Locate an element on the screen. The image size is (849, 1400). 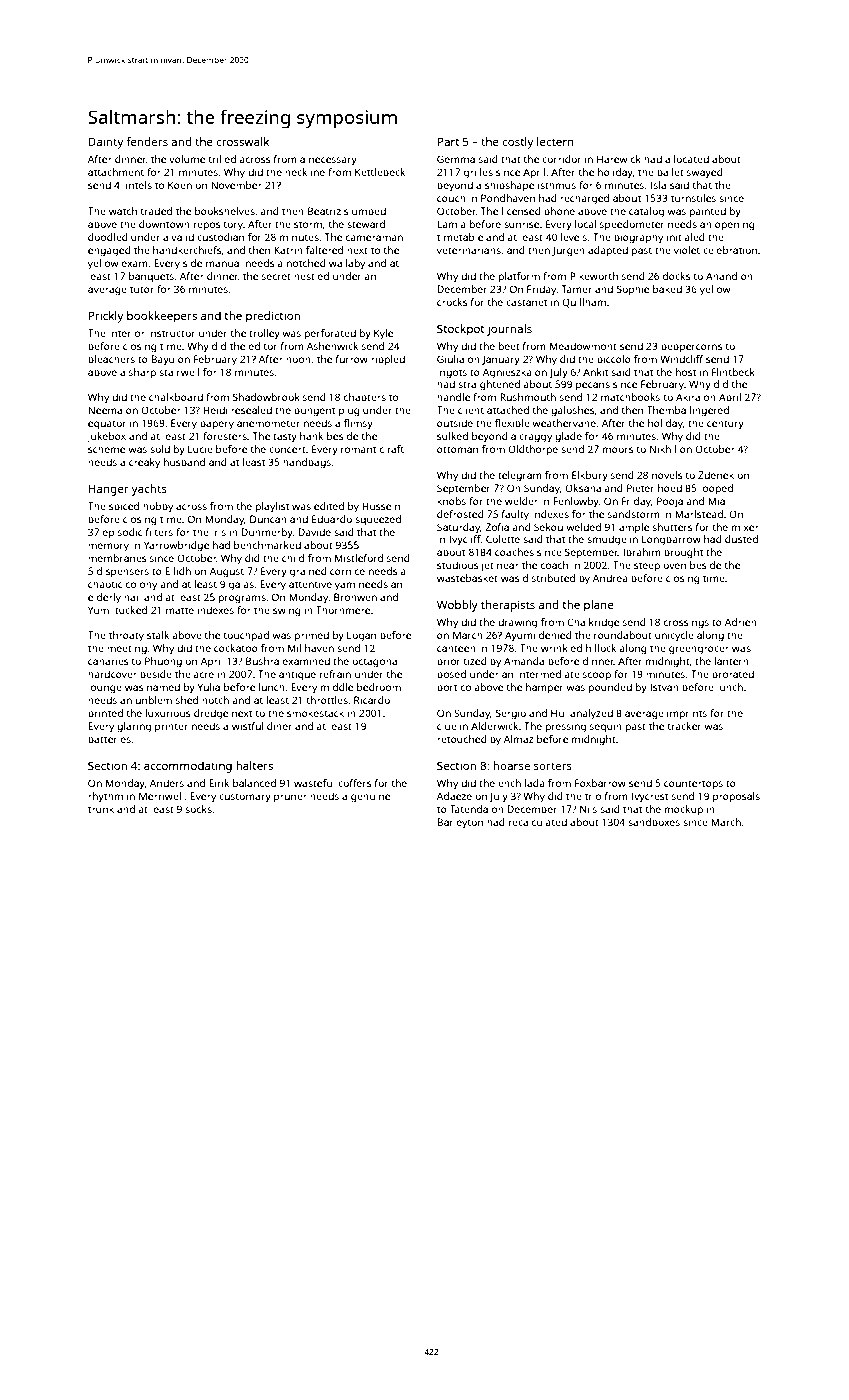
greengrocer is located at coordinates (699, 650).
